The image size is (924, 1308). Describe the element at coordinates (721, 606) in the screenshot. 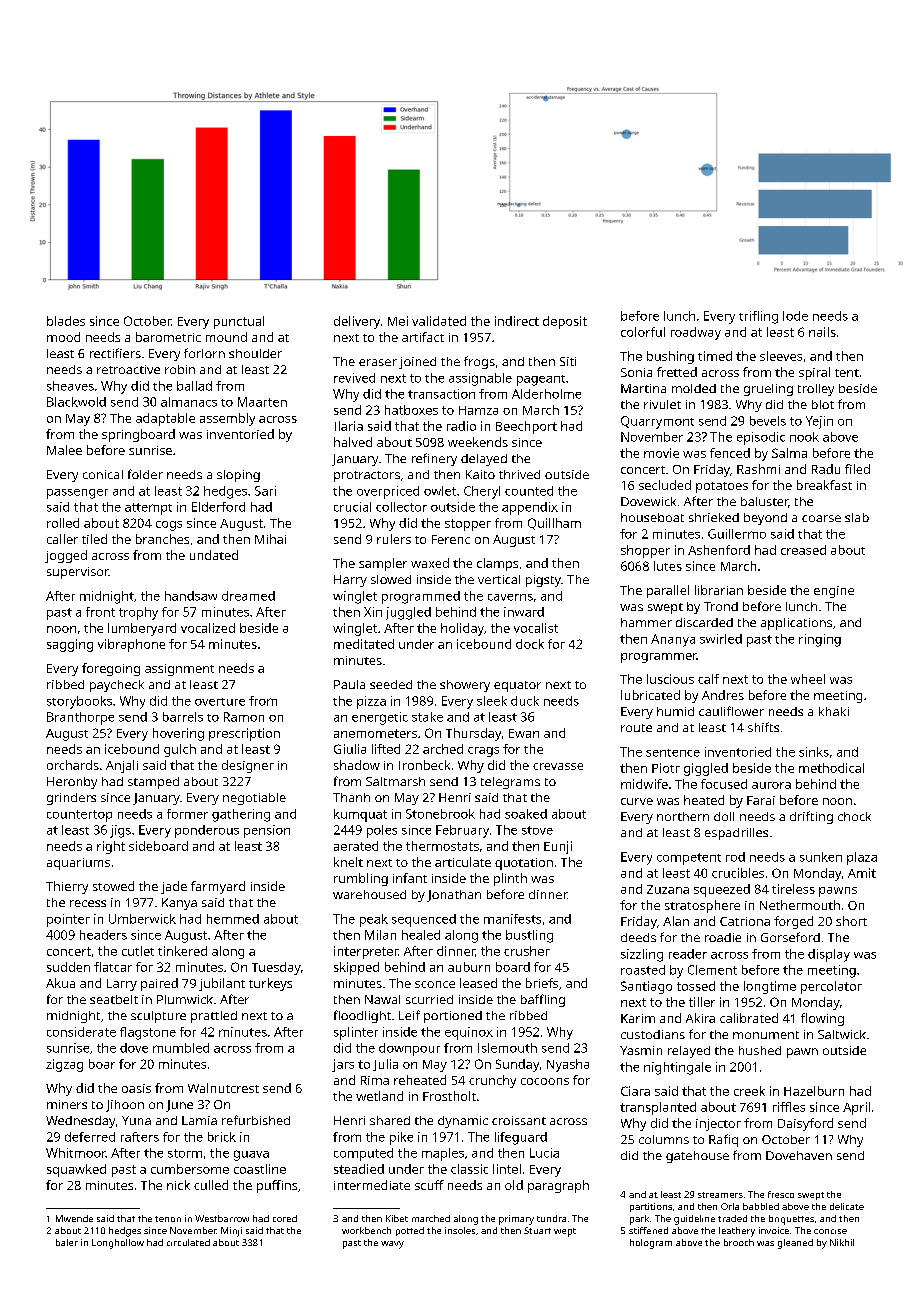

I see `Trond` at that location.
